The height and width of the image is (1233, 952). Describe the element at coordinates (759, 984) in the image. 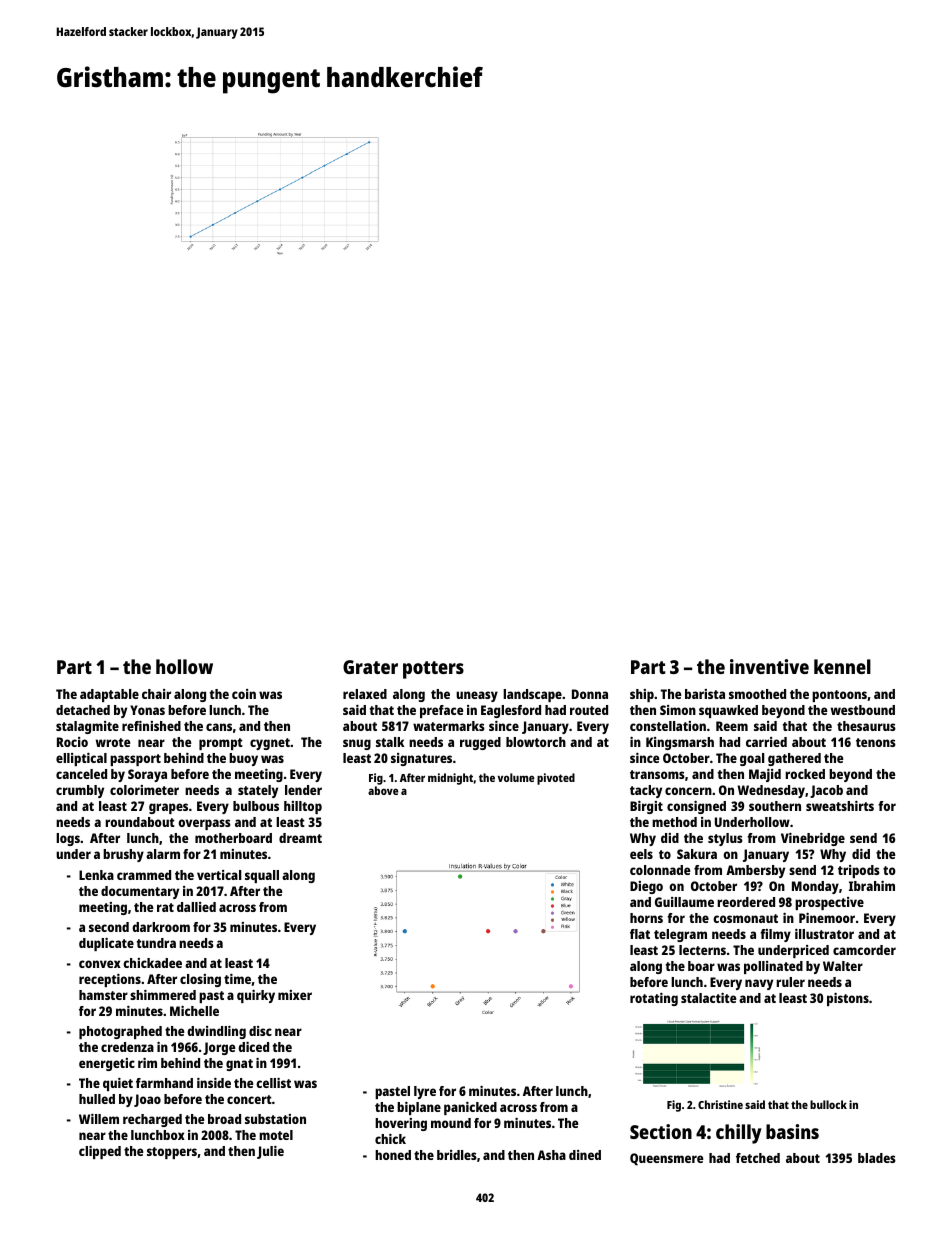

I see `navy` at that location.
